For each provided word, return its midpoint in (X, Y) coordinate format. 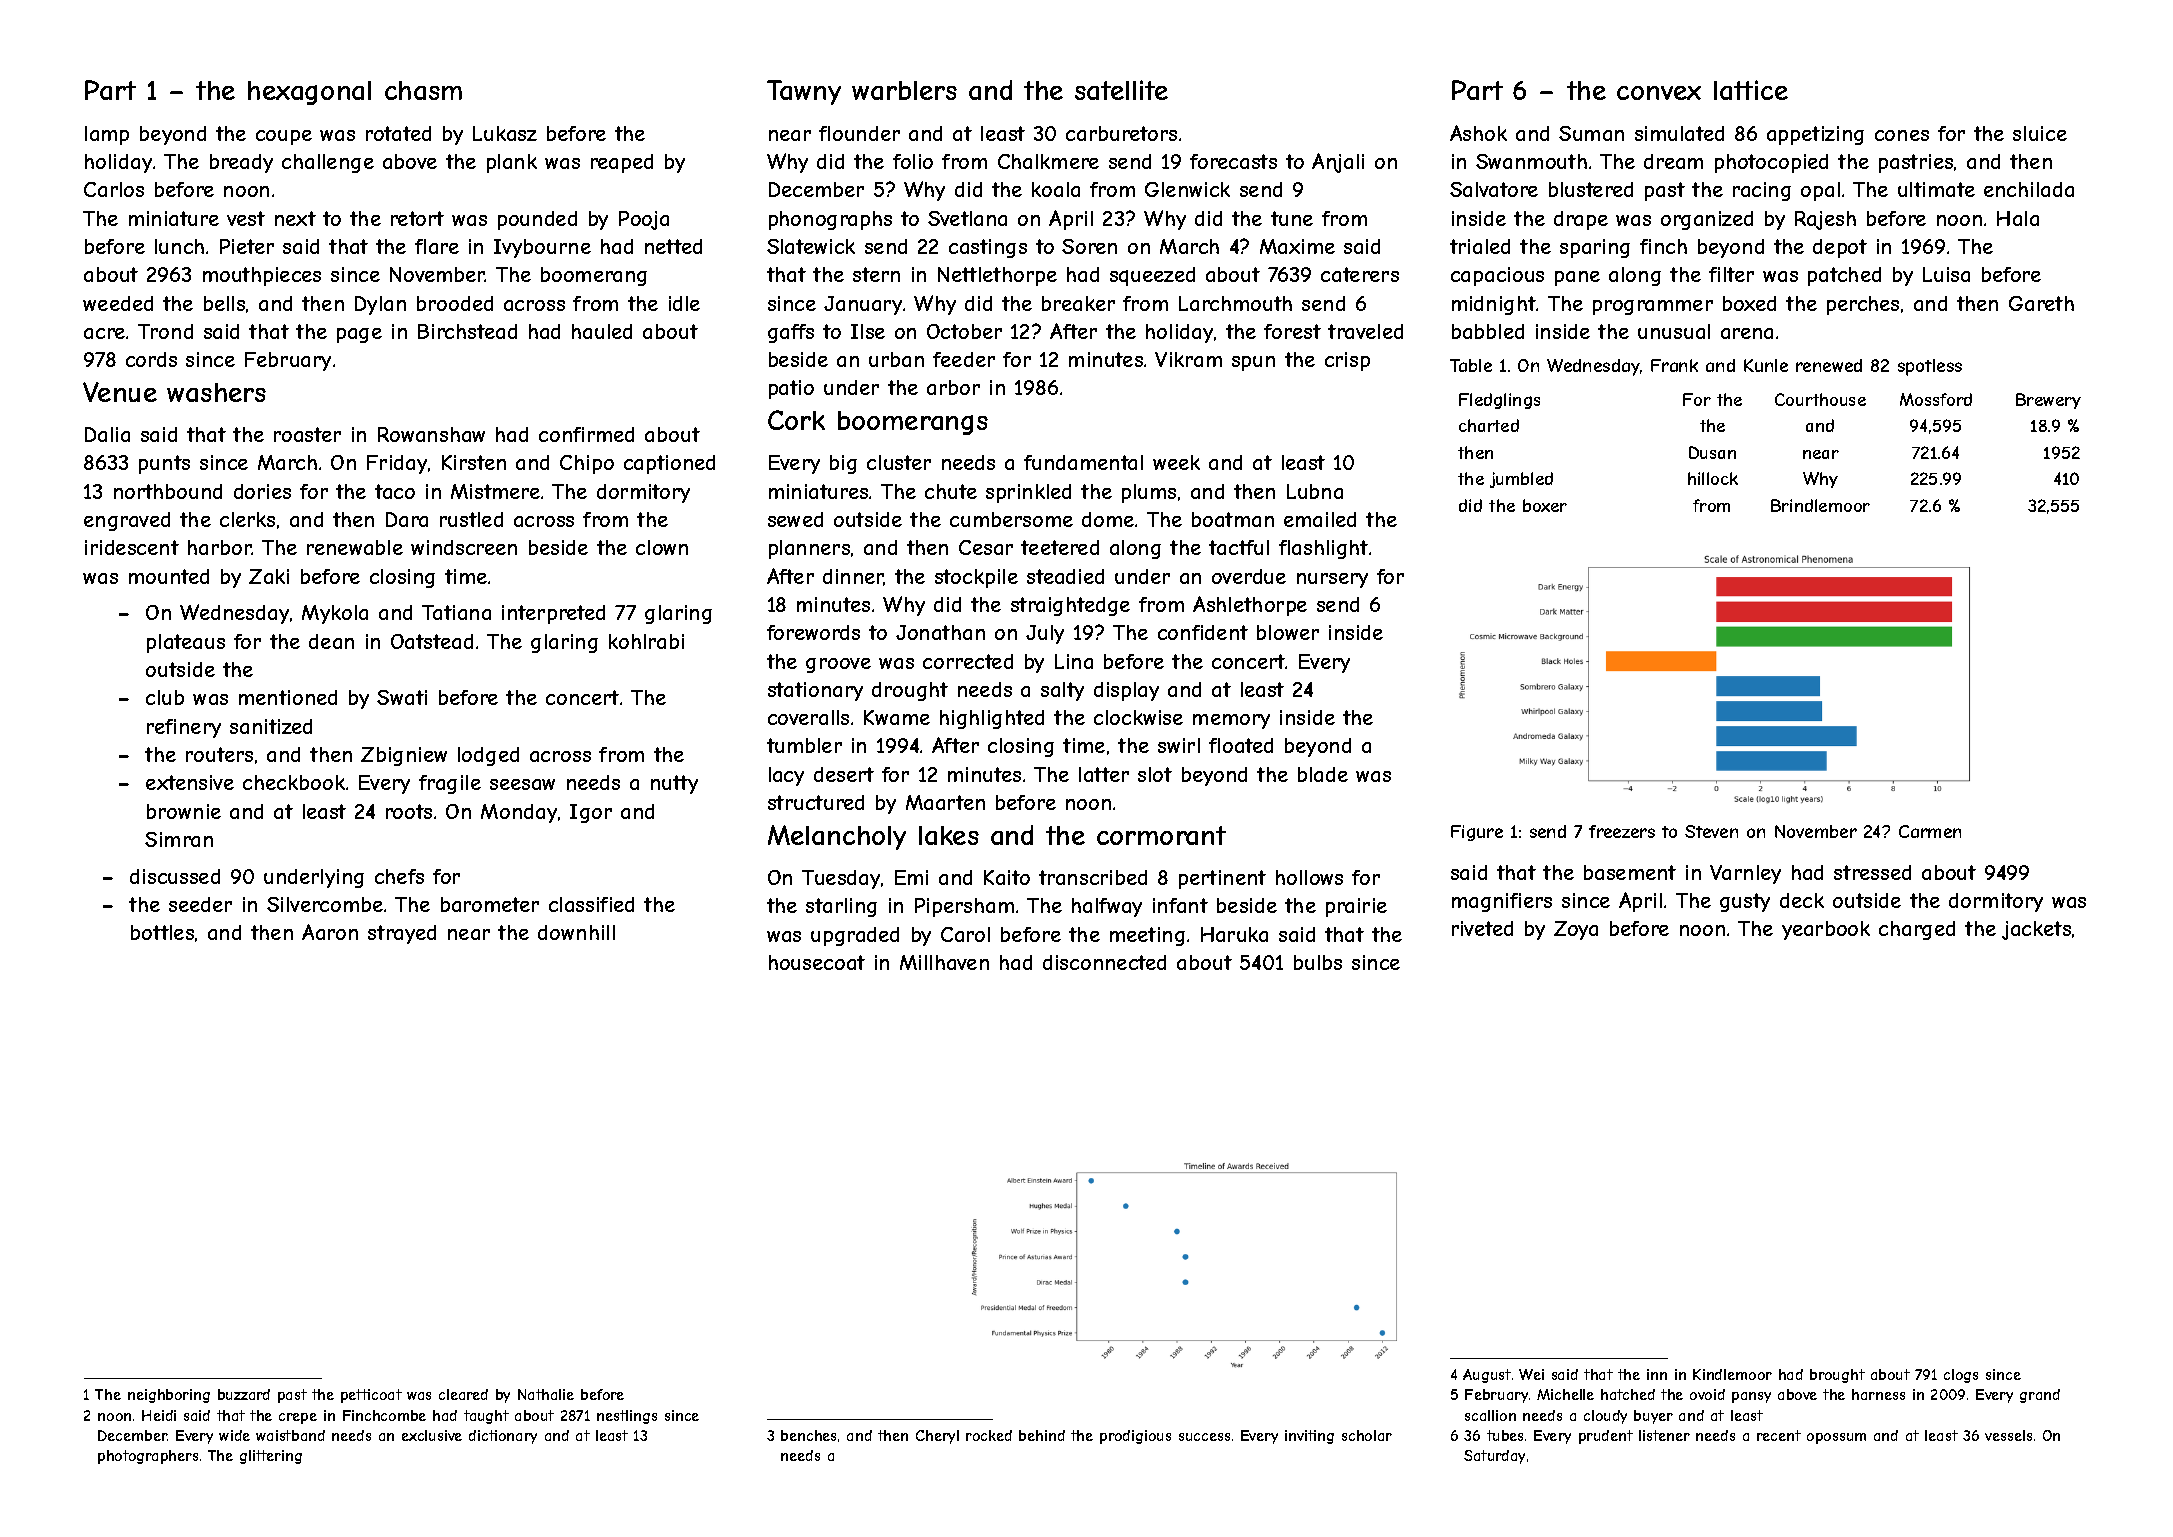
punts (164, 464)
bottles (162, 932)
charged (1917, 930)
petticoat (371, 1396)
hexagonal (309, 93)
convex (1659, 93)
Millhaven (944, 962)
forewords (813, 632)
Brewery (2048, 401)
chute (951, 491)
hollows (1309, 877)
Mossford (1936, 399)
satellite (1121, 90)
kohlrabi (646, 641)
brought (1837, 1376)
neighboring (169, 1396)
